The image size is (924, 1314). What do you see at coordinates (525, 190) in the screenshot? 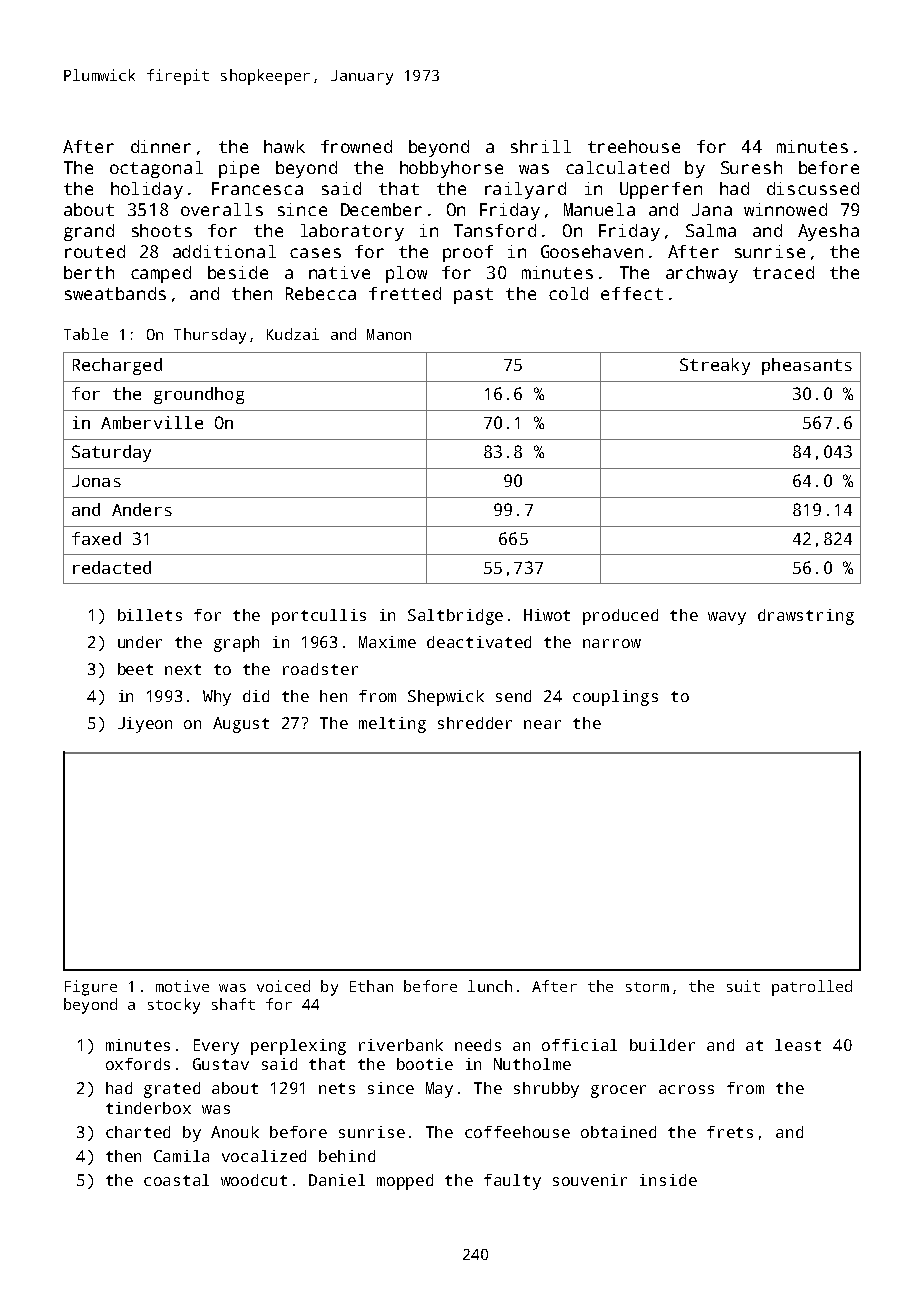
I see `railyard` at bounding box center [525, 190].
